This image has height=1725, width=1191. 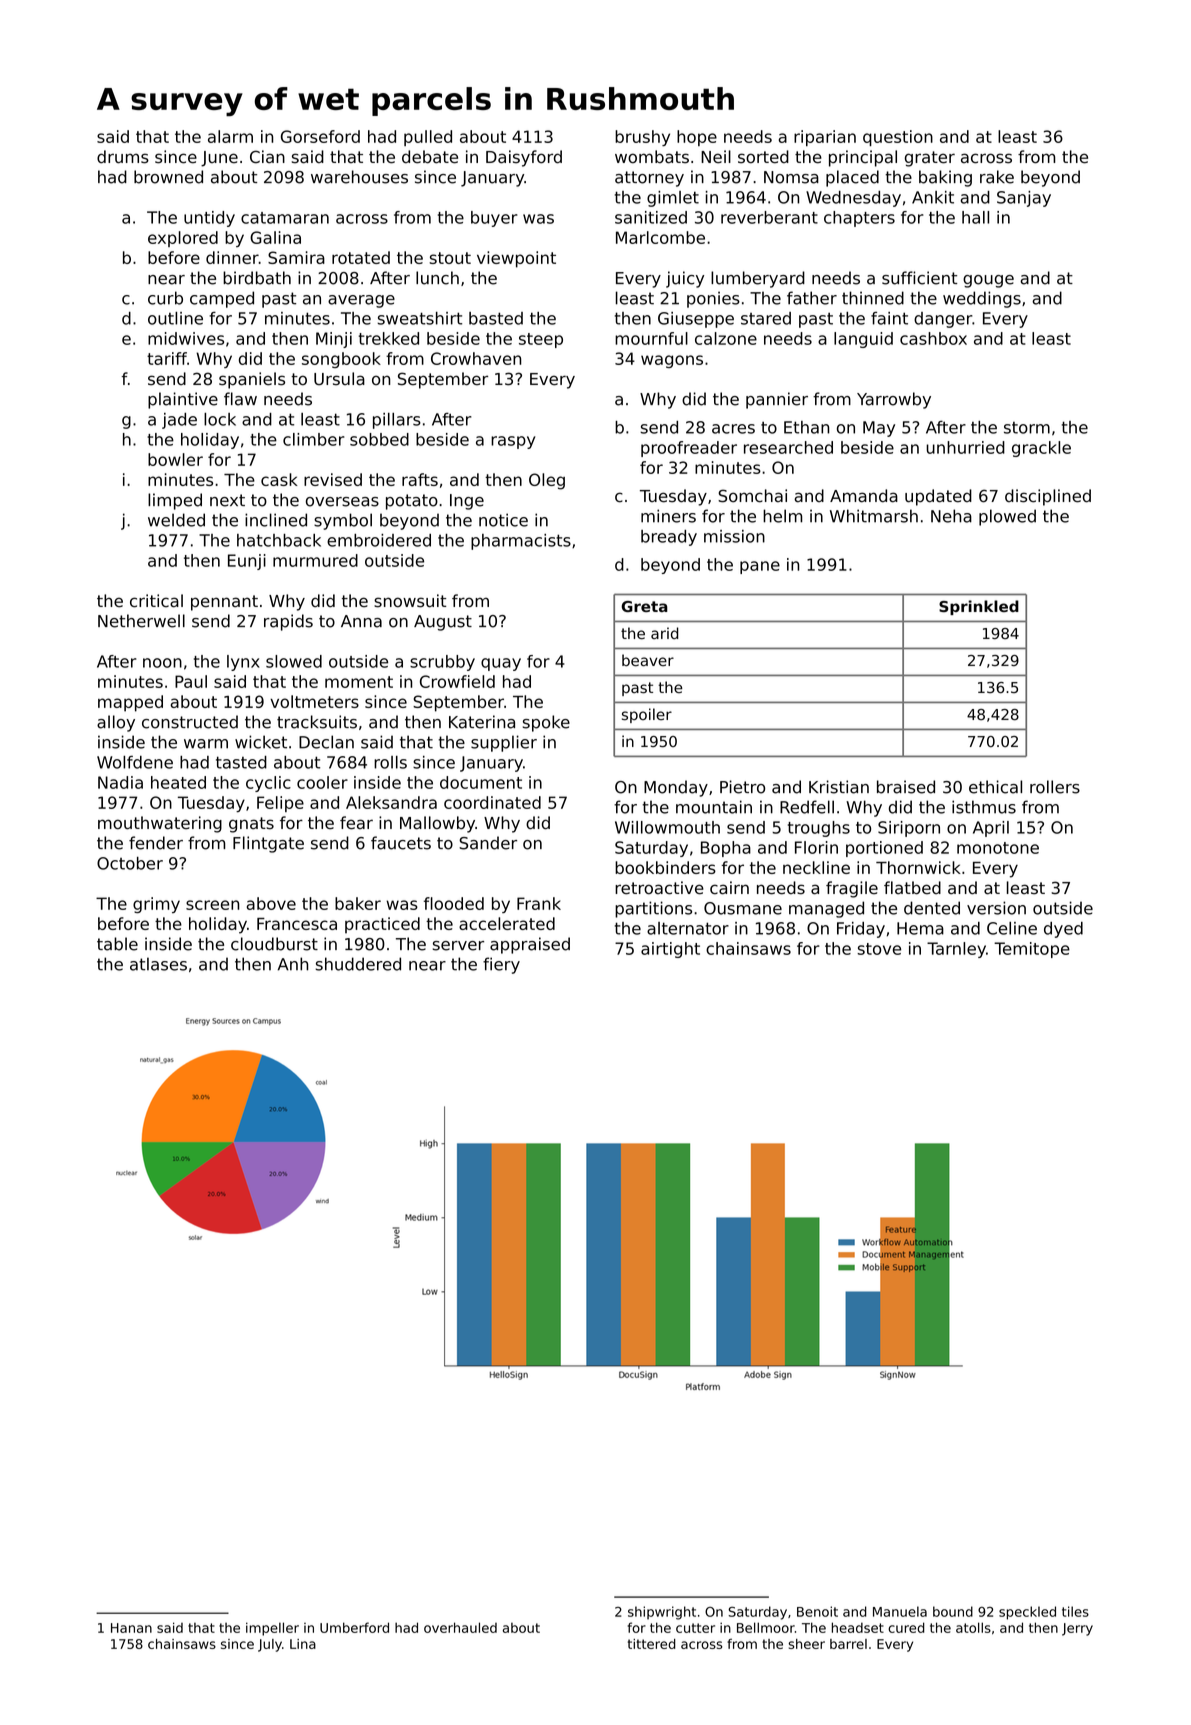 I want to click on wagons, so click(x=672, y=361).
